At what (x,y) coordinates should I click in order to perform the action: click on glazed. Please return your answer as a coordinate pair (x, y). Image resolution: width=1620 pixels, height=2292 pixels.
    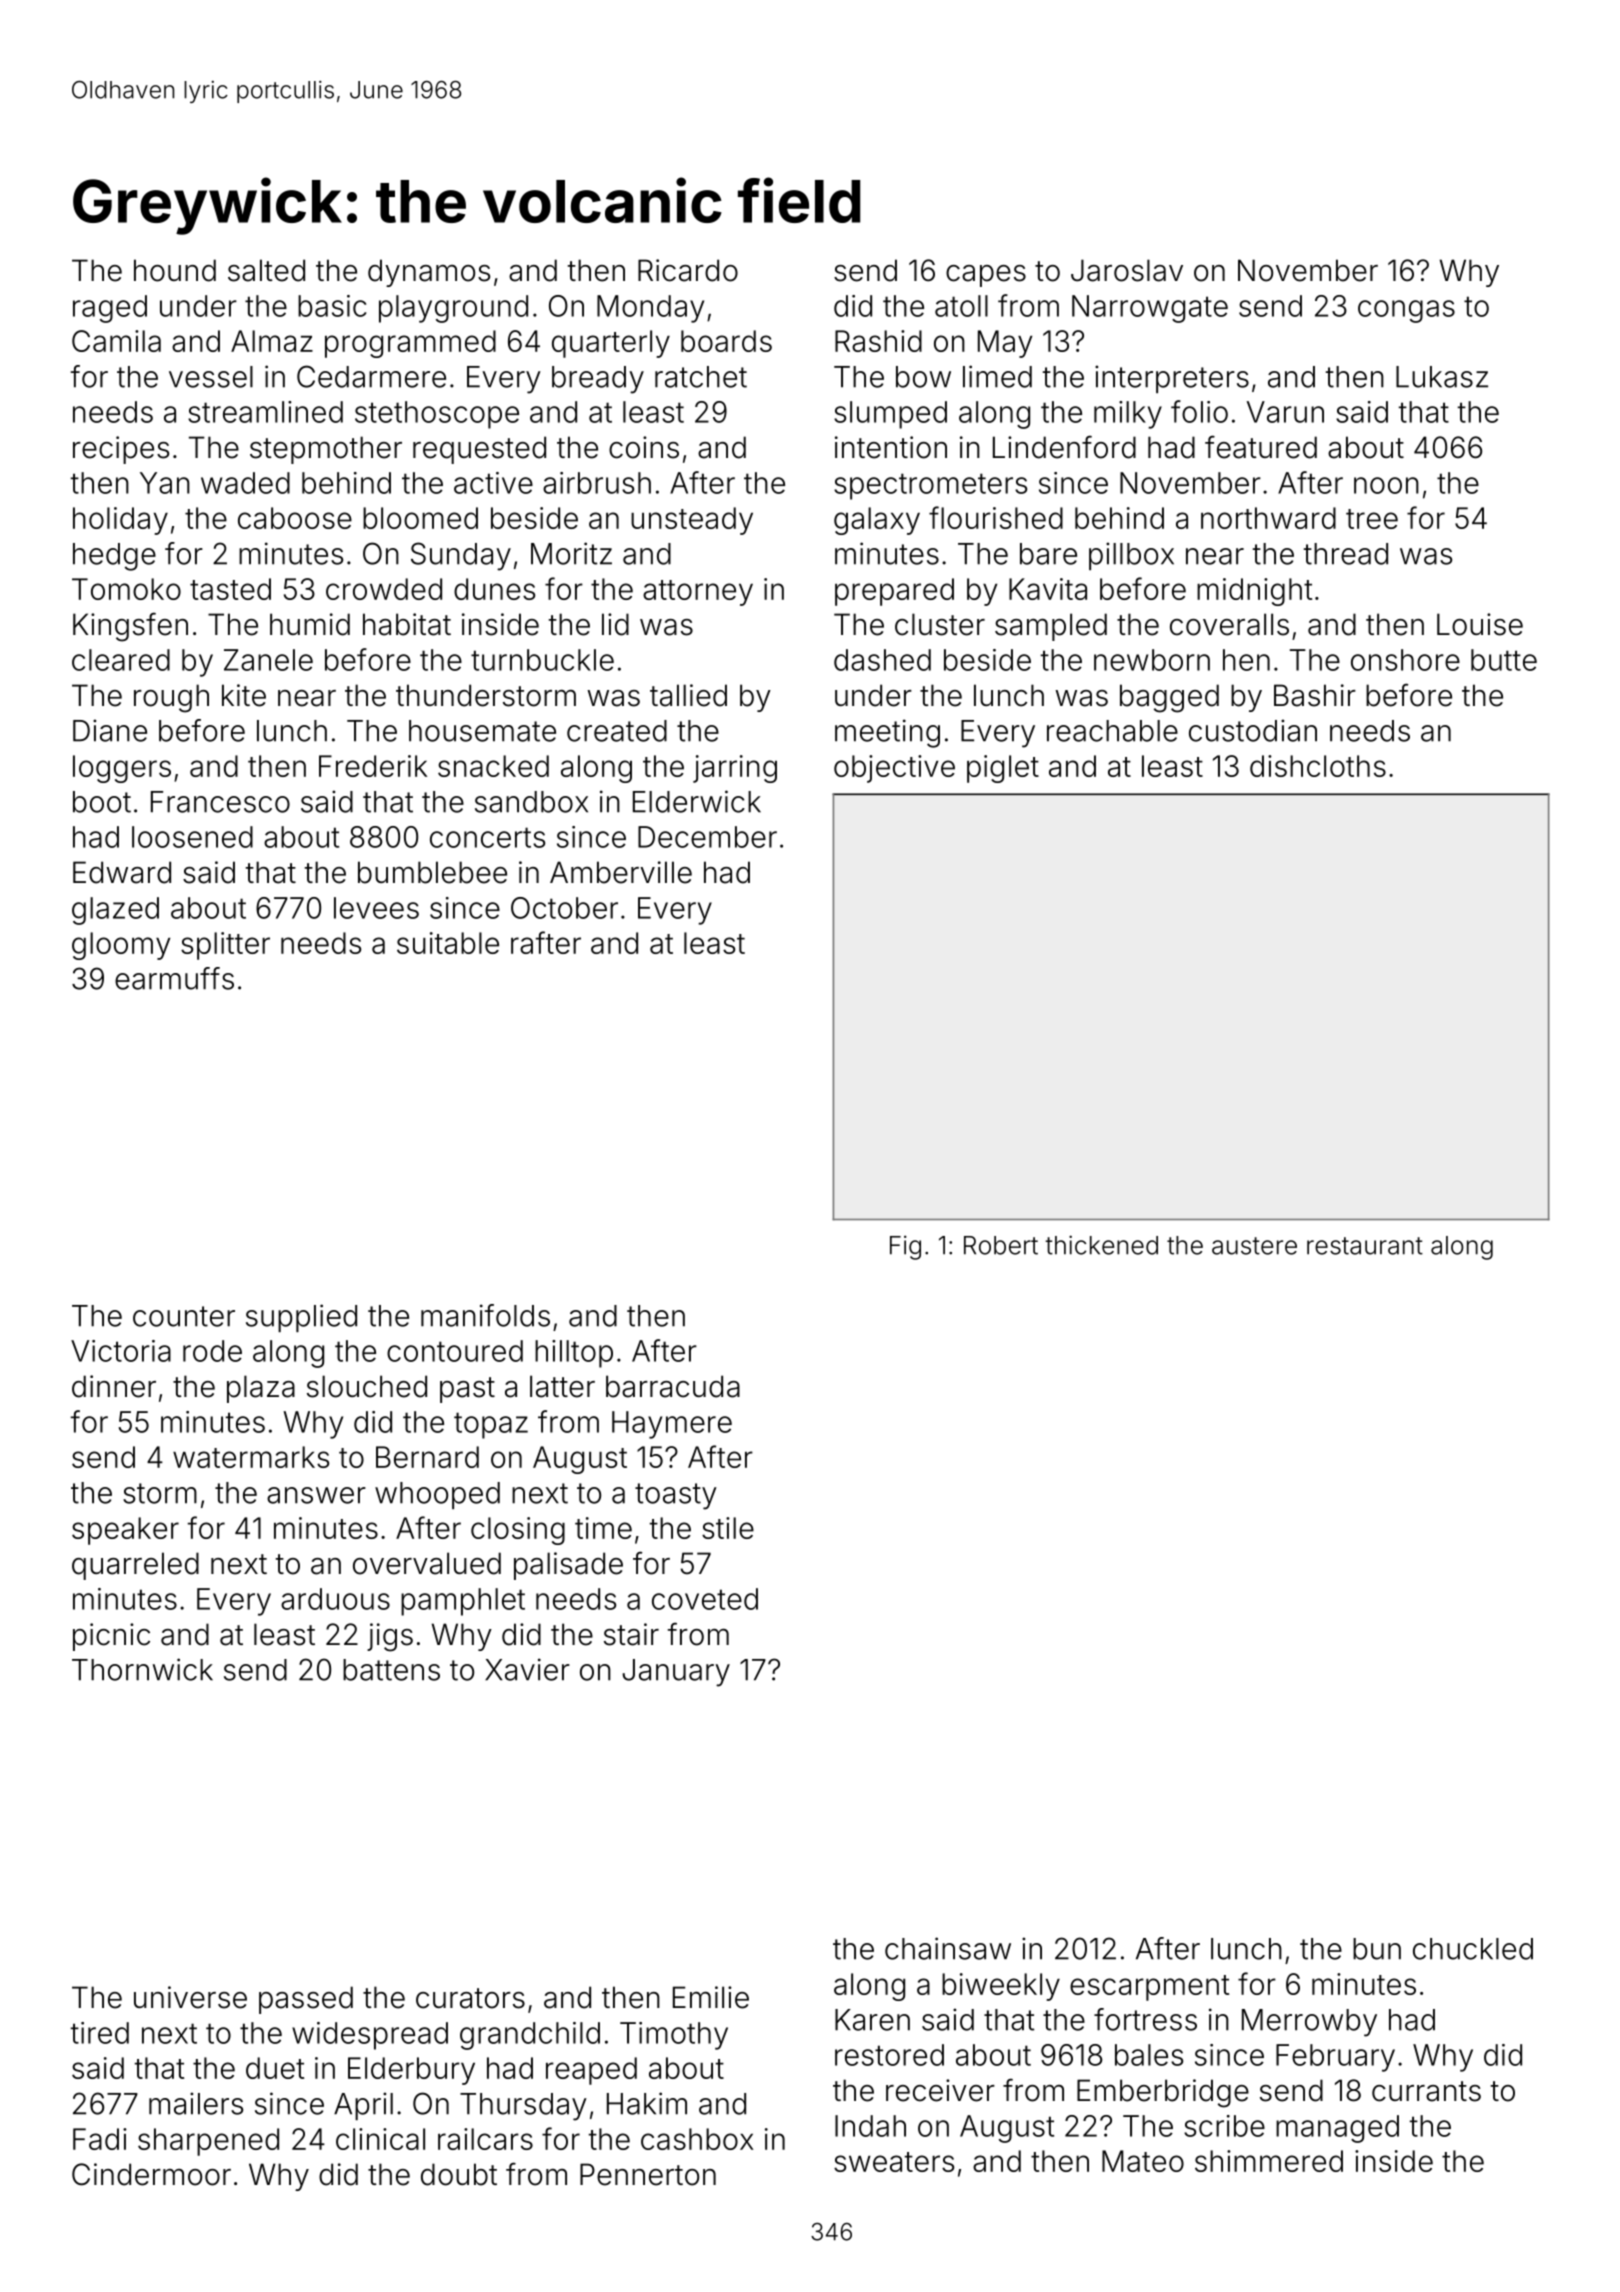
    Looking at the image, I should click on (115, 911).
